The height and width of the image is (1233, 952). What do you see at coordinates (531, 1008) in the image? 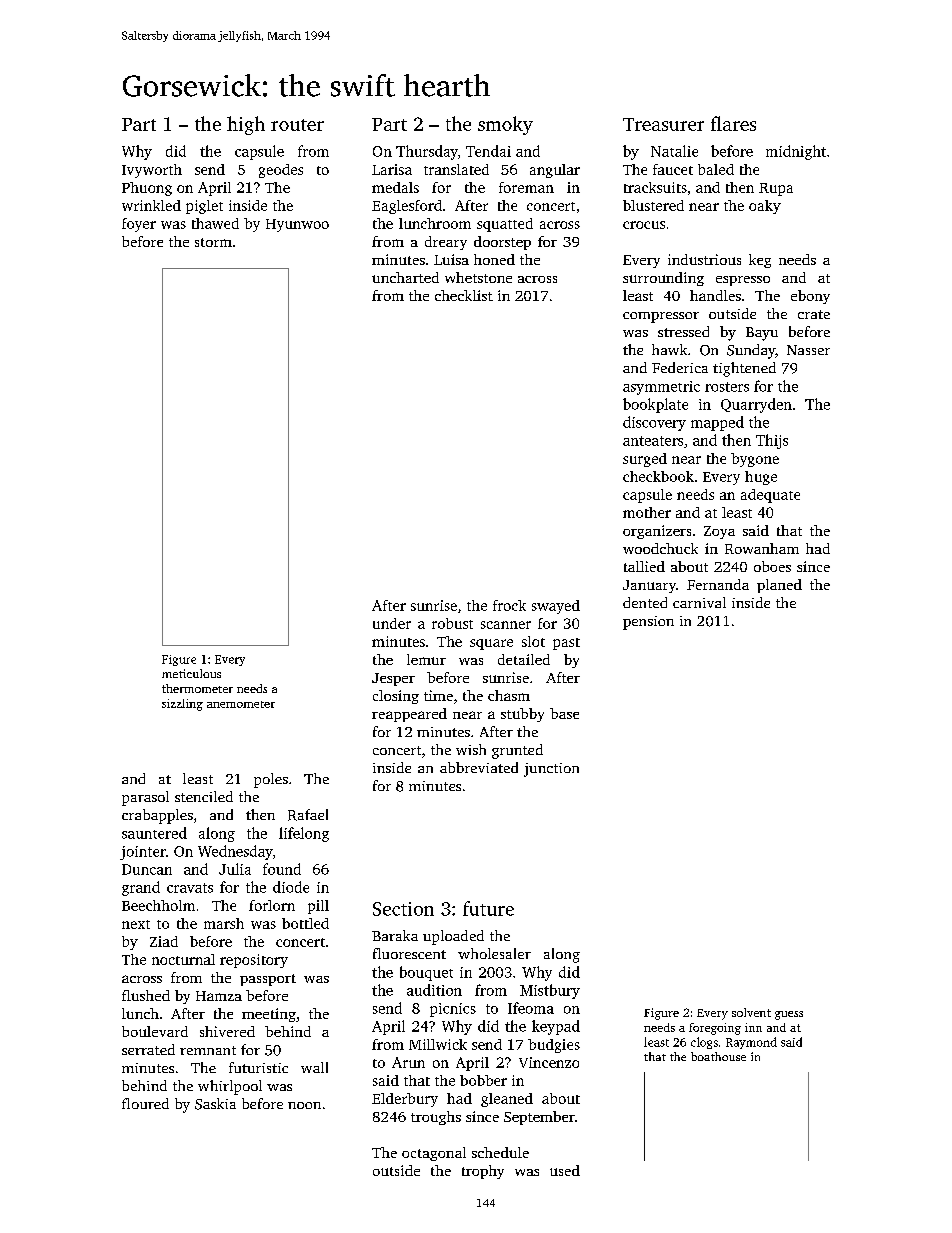
I see `Ifeoma` at bounding box center [531, 1008].
